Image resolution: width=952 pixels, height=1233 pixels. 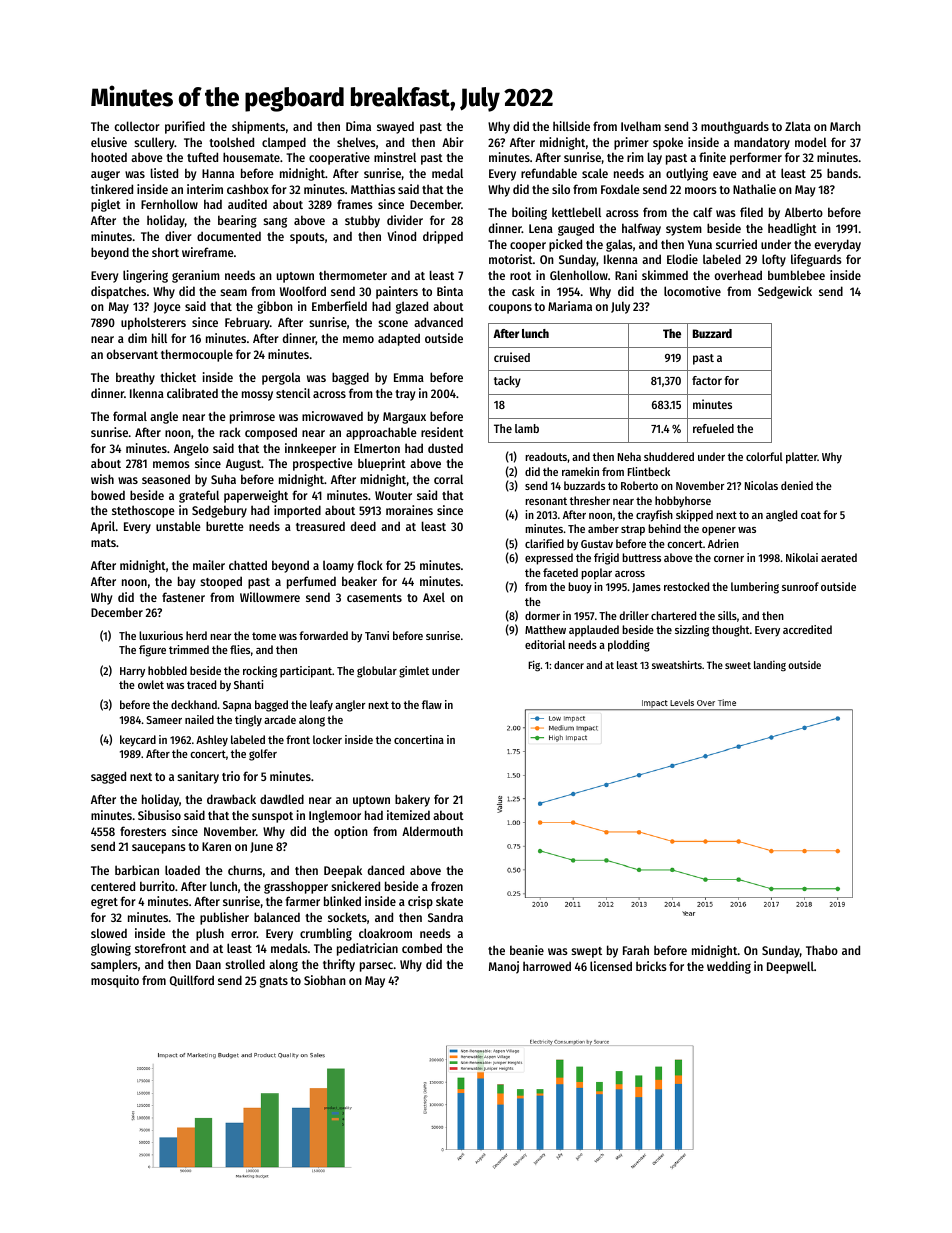 What do you see at coordinates (381, 433) in the screenshot?
I see `approachable` at bounding box center [381, 433].
